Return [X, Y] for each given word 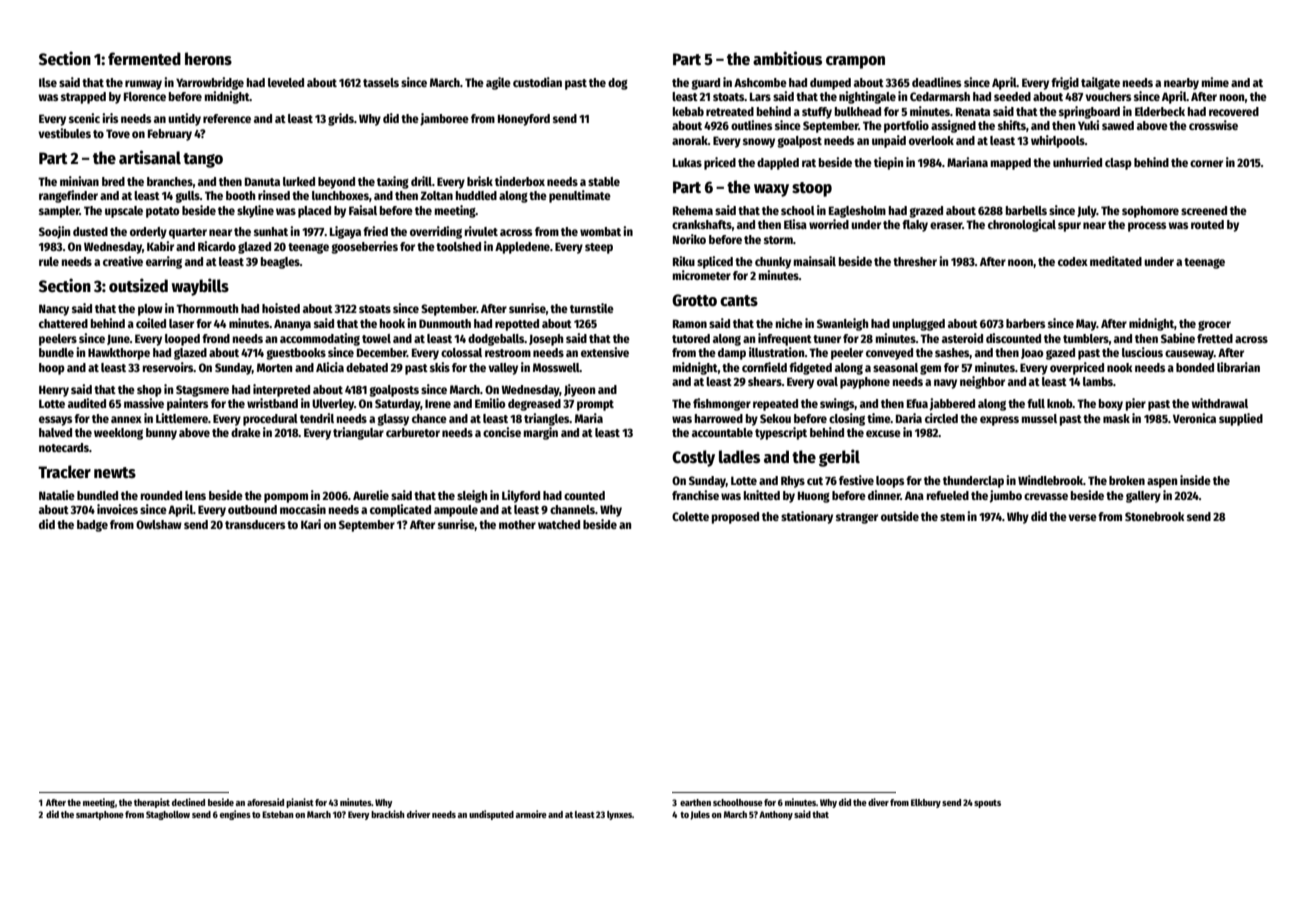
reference [227, 118]
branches [170, 181]
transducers [255, 524]
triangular [358, 433]
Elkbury [926, 803]
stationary [807, 517]
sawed [1118, 125]
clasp [1118, 164]
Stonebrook [1155, 516]
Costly [693, 458]
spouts [987, 804]
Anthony [776, 815]
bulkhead [858, 111]
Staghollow [168, 815]
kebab [688, 111]
